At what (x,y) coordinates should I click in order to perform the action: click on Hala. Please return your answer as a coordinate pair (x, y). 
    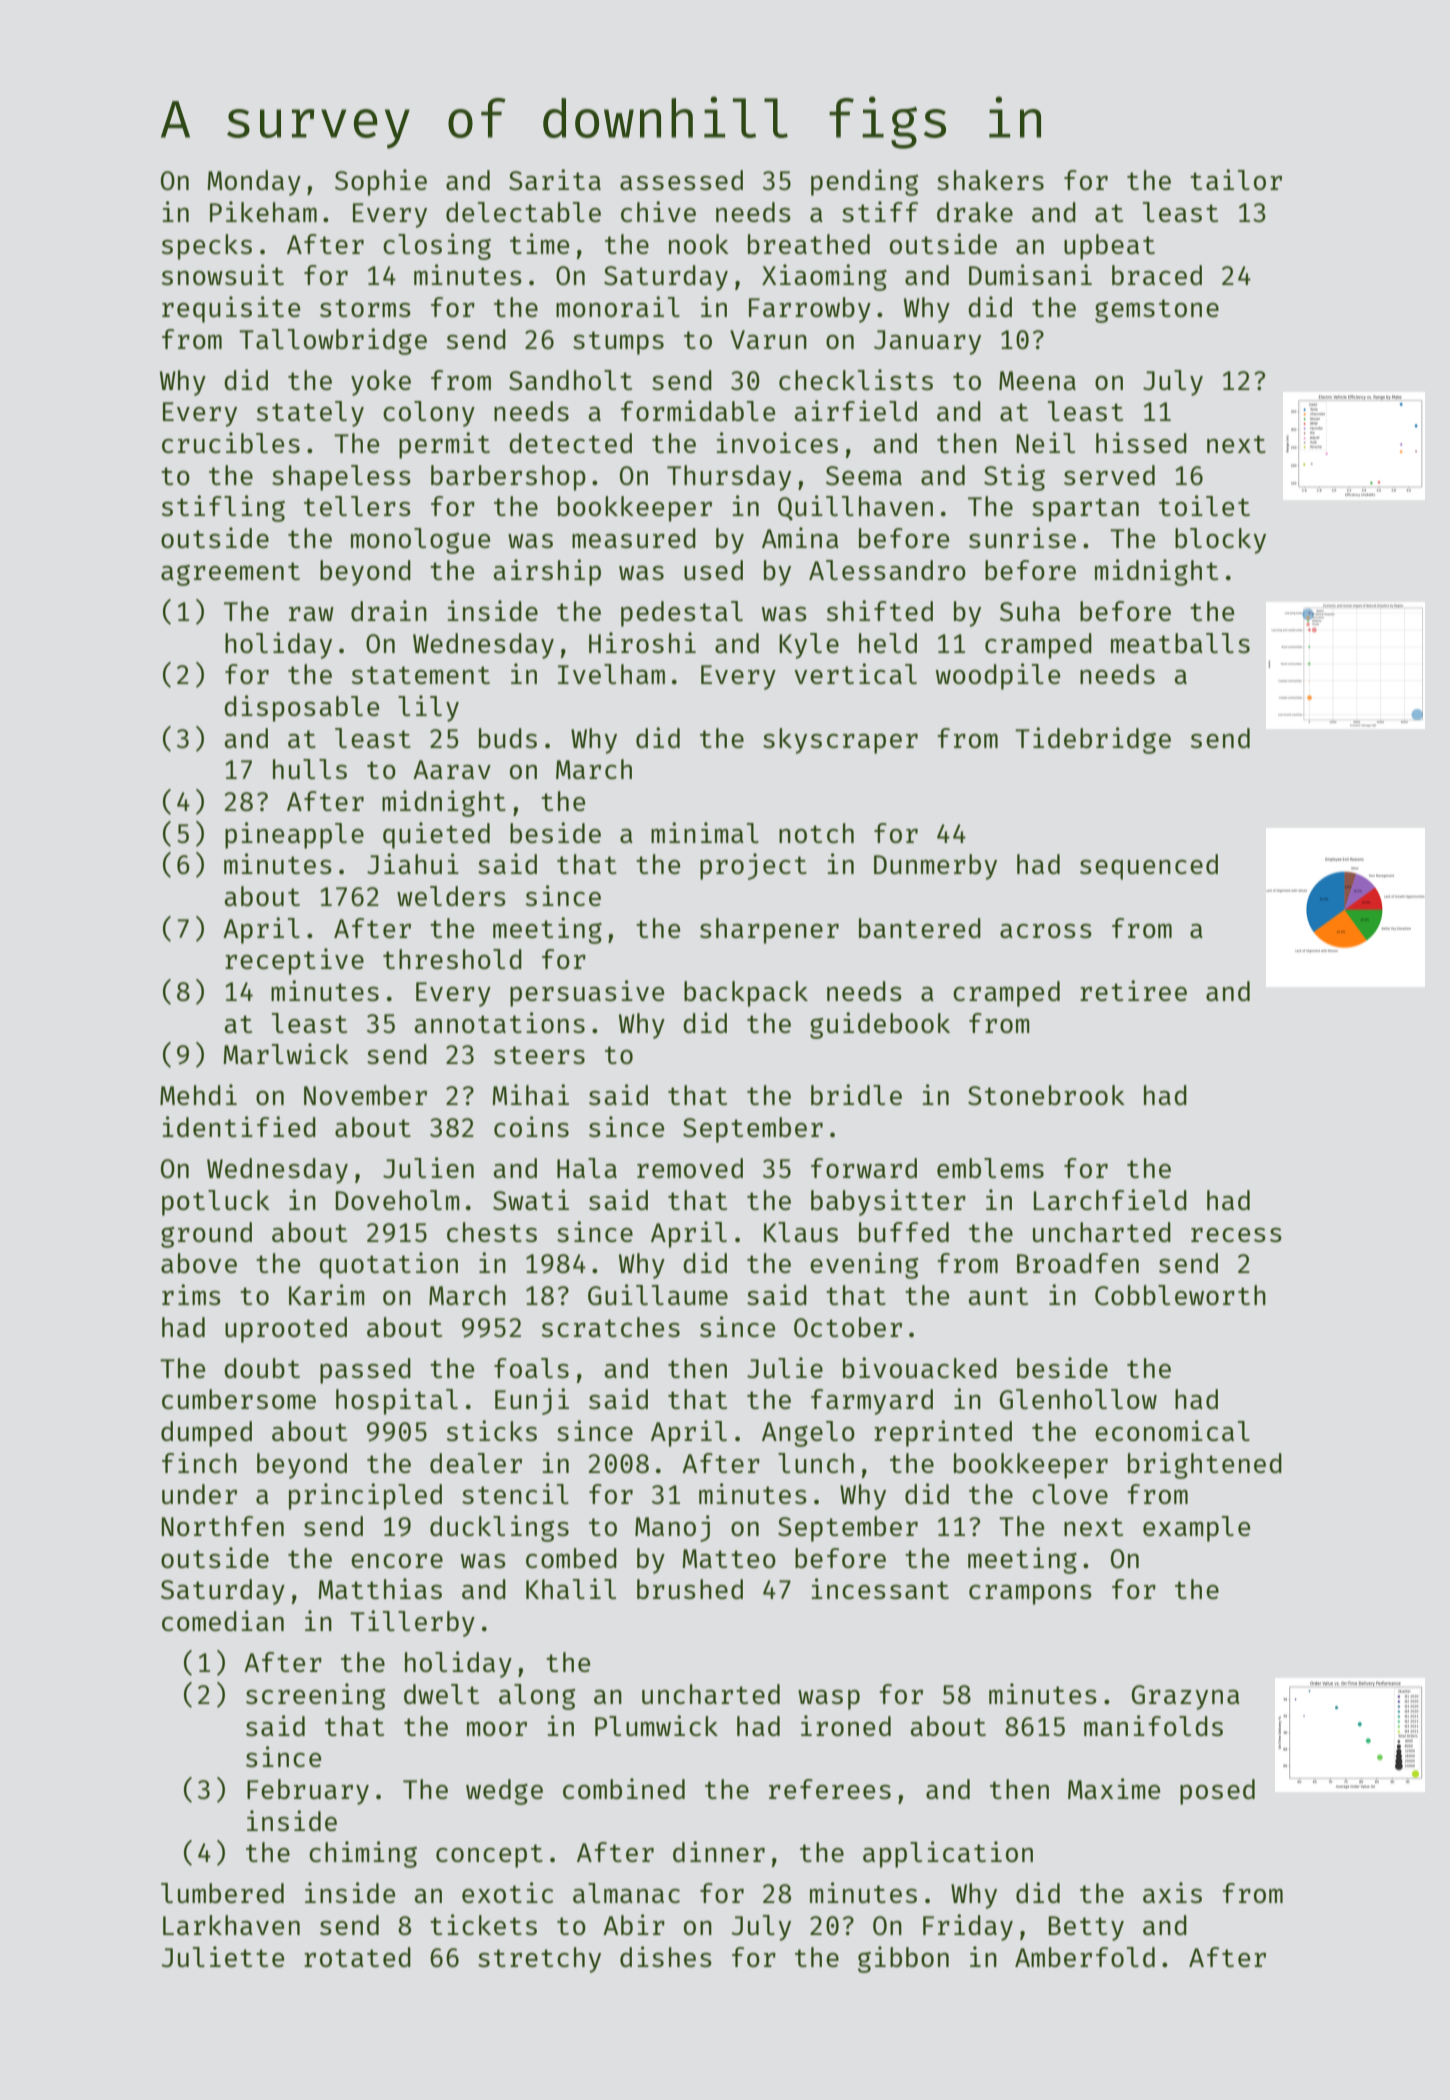
    Looking at the image, I should click on (587, 1168).
